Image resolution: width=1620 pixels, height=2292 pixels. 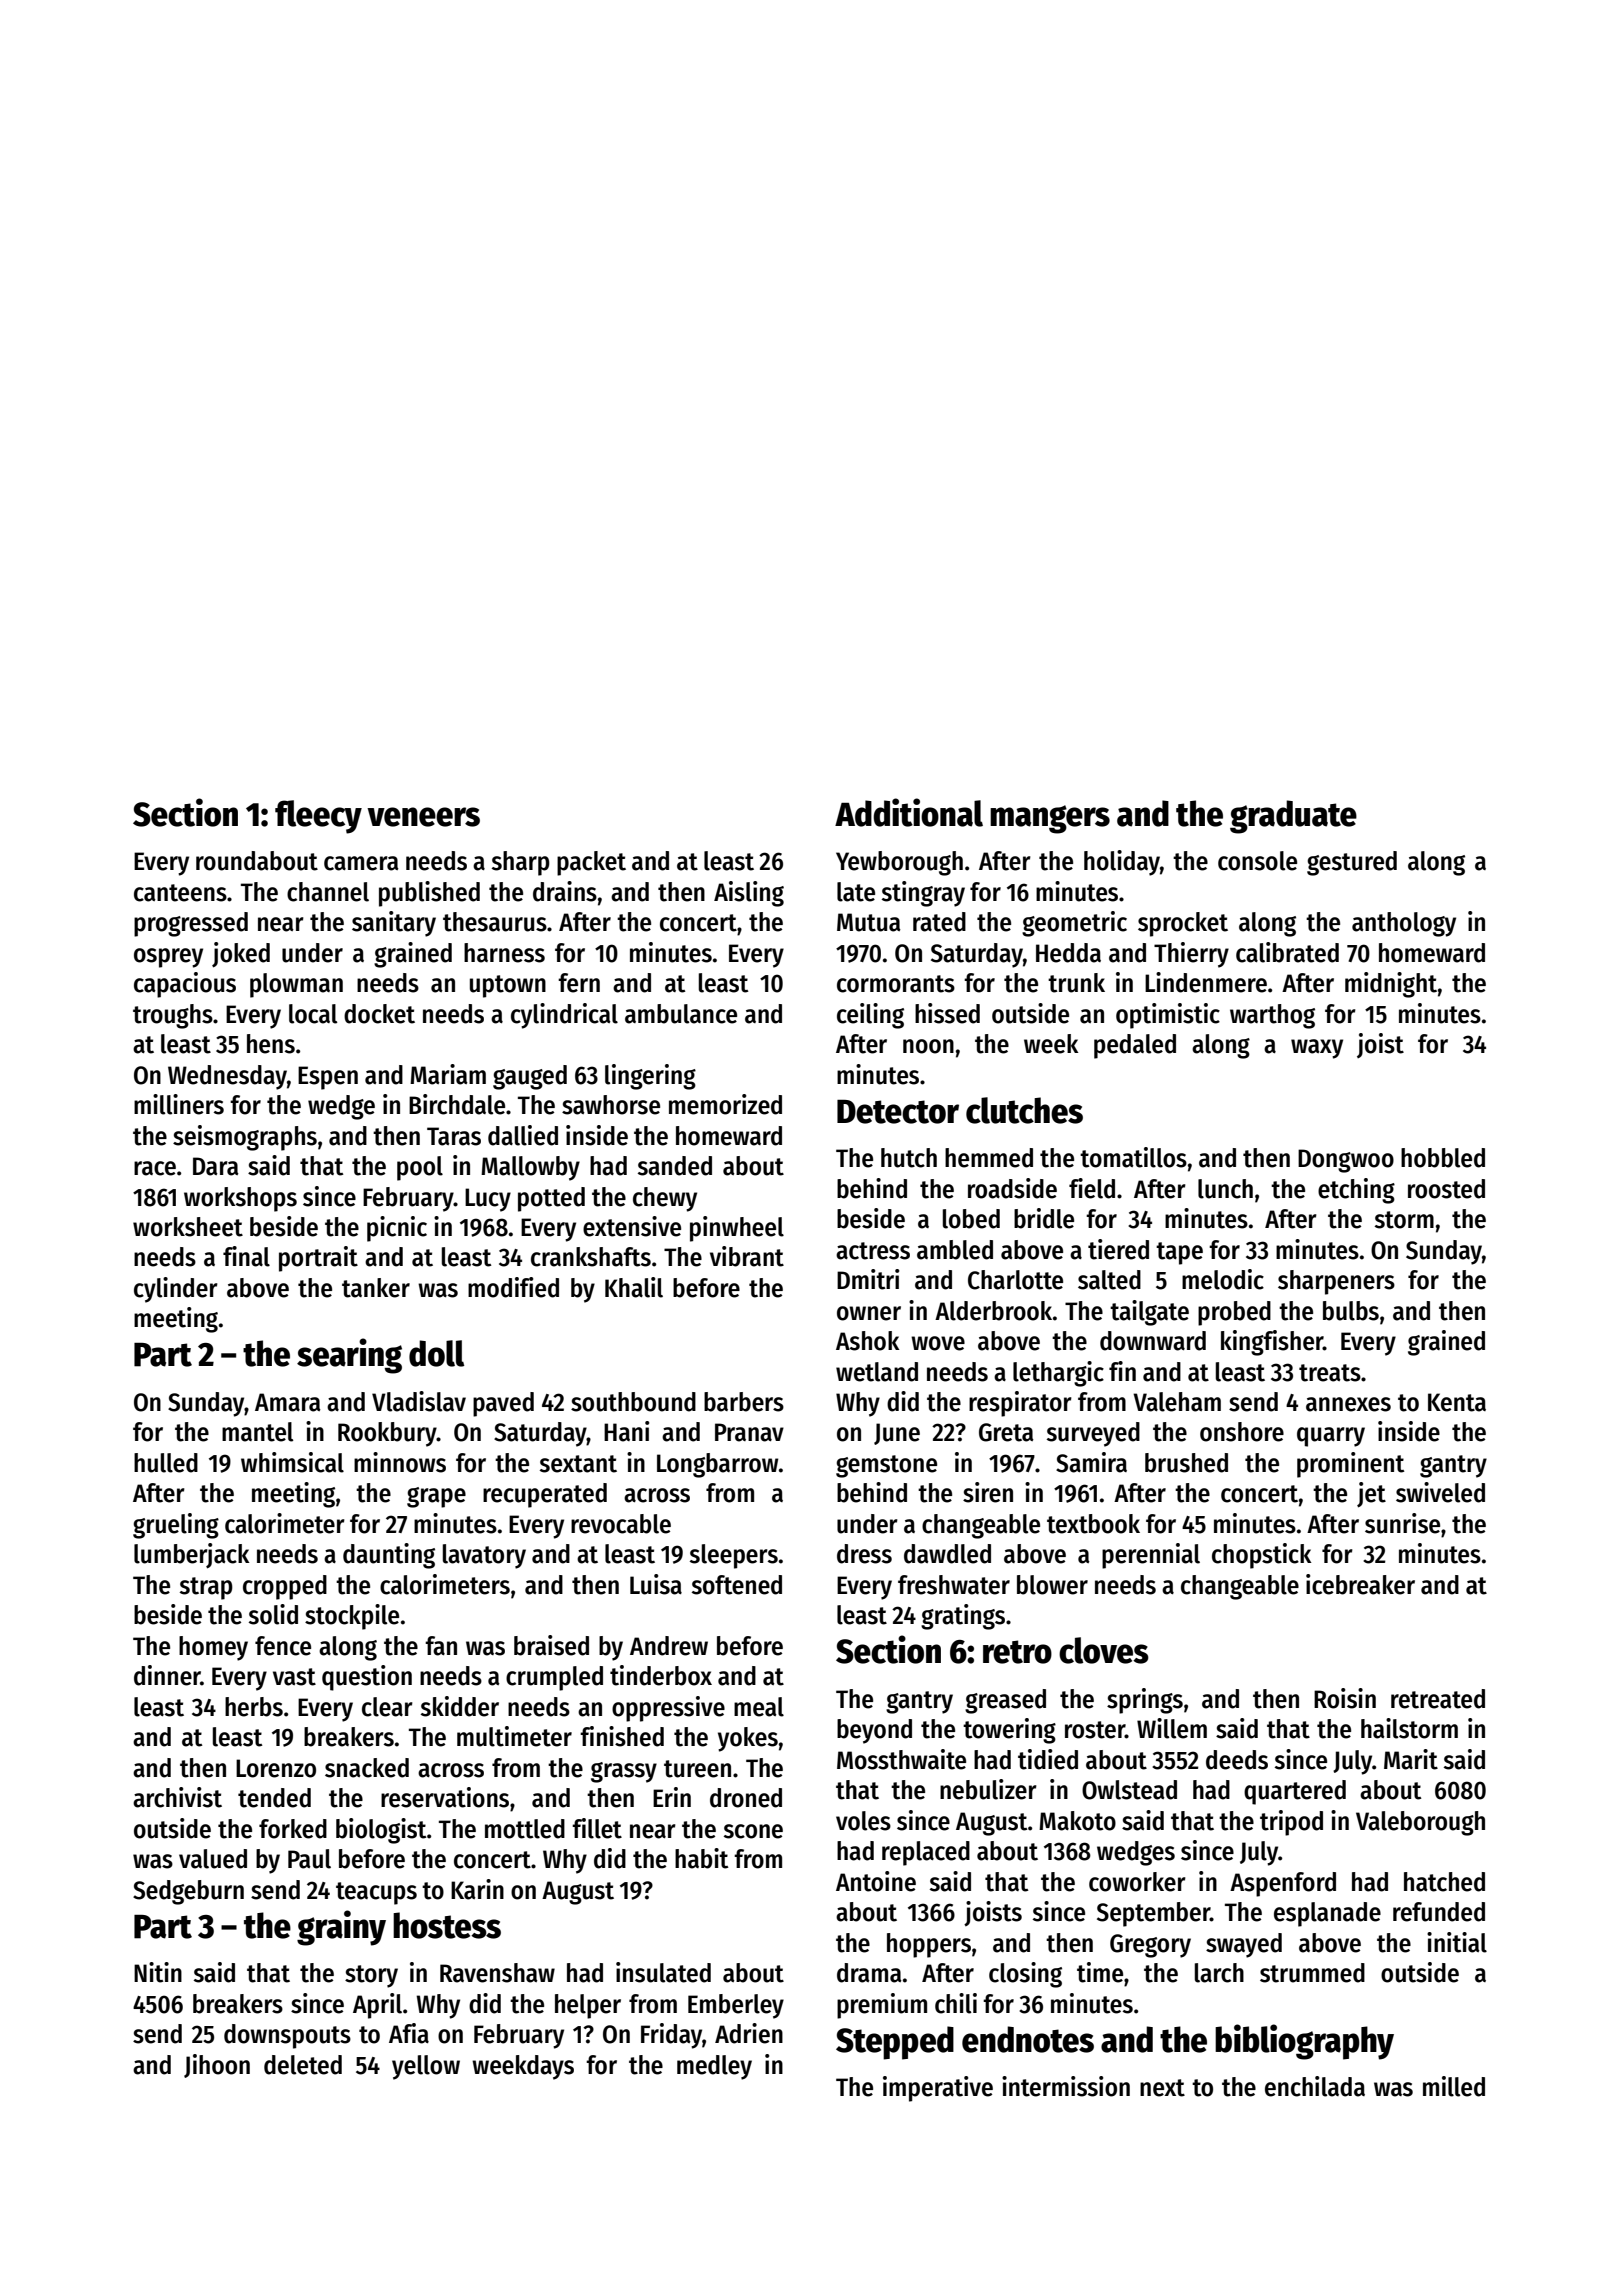 I want to click on snacked, so click(x=367, y=1768).
